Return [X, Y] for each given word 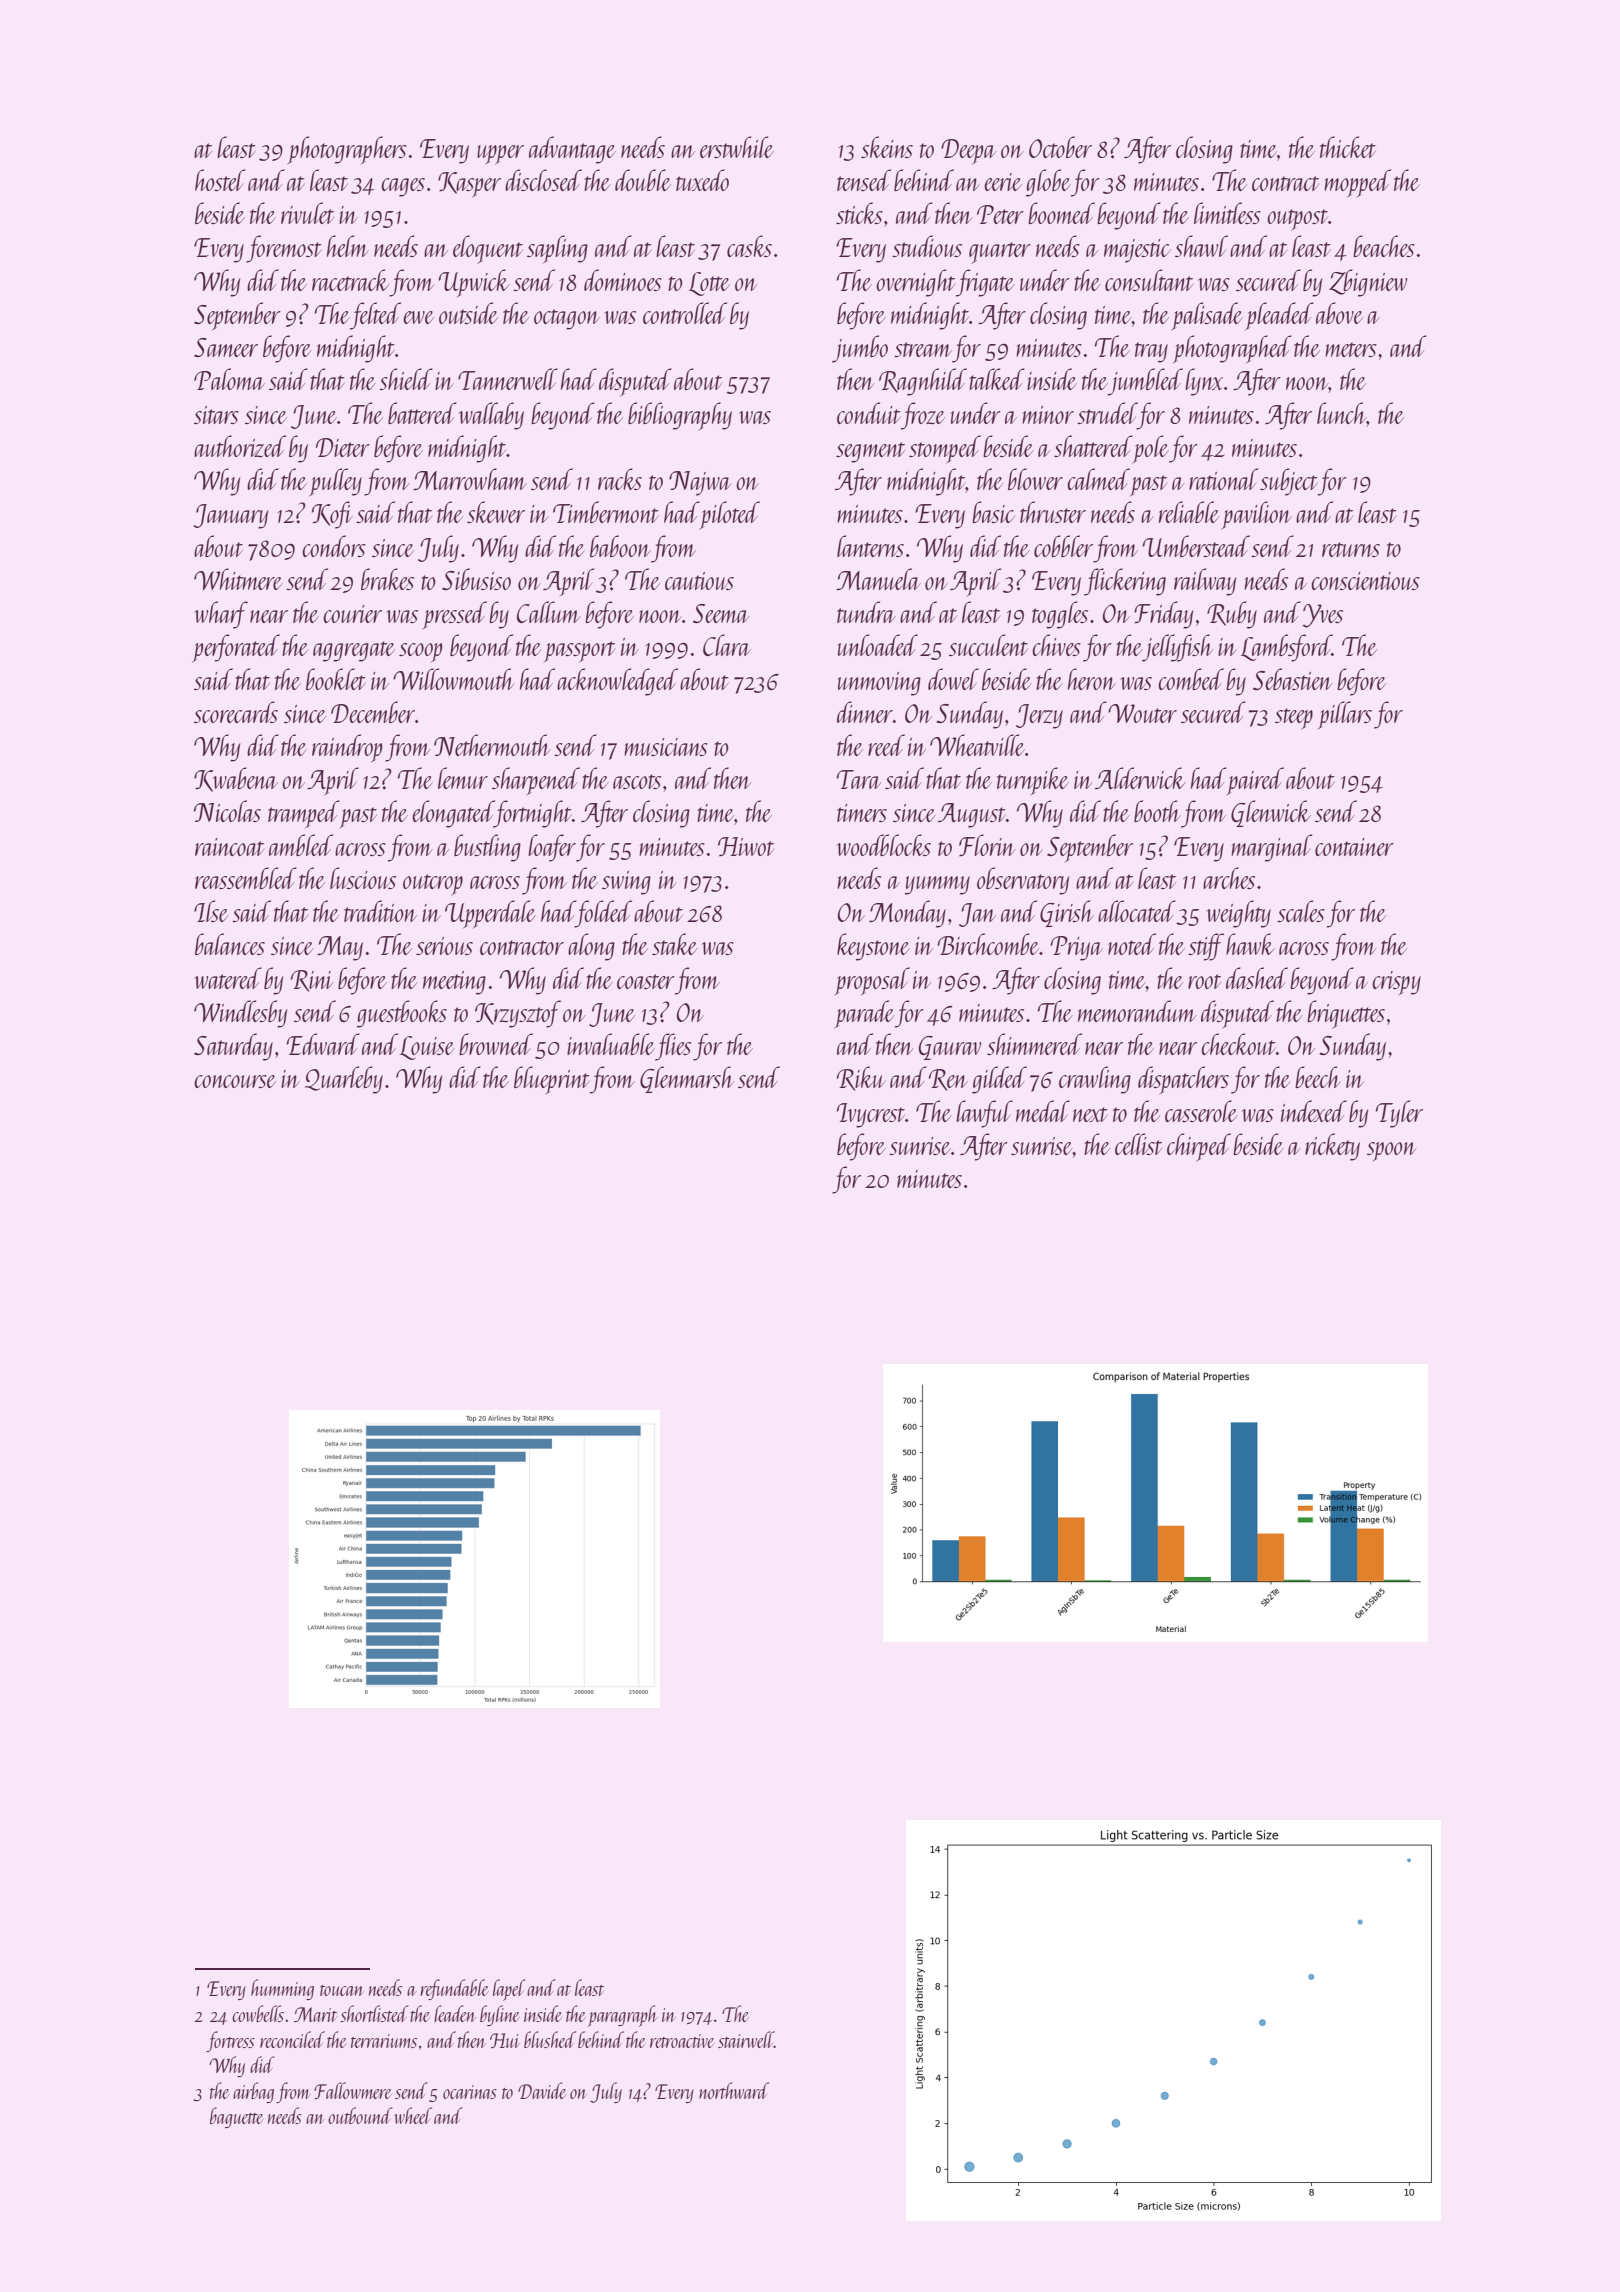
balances [230, 944]
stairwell [746, 2039]
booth [1157, 811]
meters [1351, 349]
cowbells [258, 2013]
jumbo [860, 349]
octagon [567, 319]
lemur [463, 778]
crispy [1396, 983]
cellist [1138, 1144]
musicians [666, 747]
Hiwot [746, 846]
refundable [455, 1989]
